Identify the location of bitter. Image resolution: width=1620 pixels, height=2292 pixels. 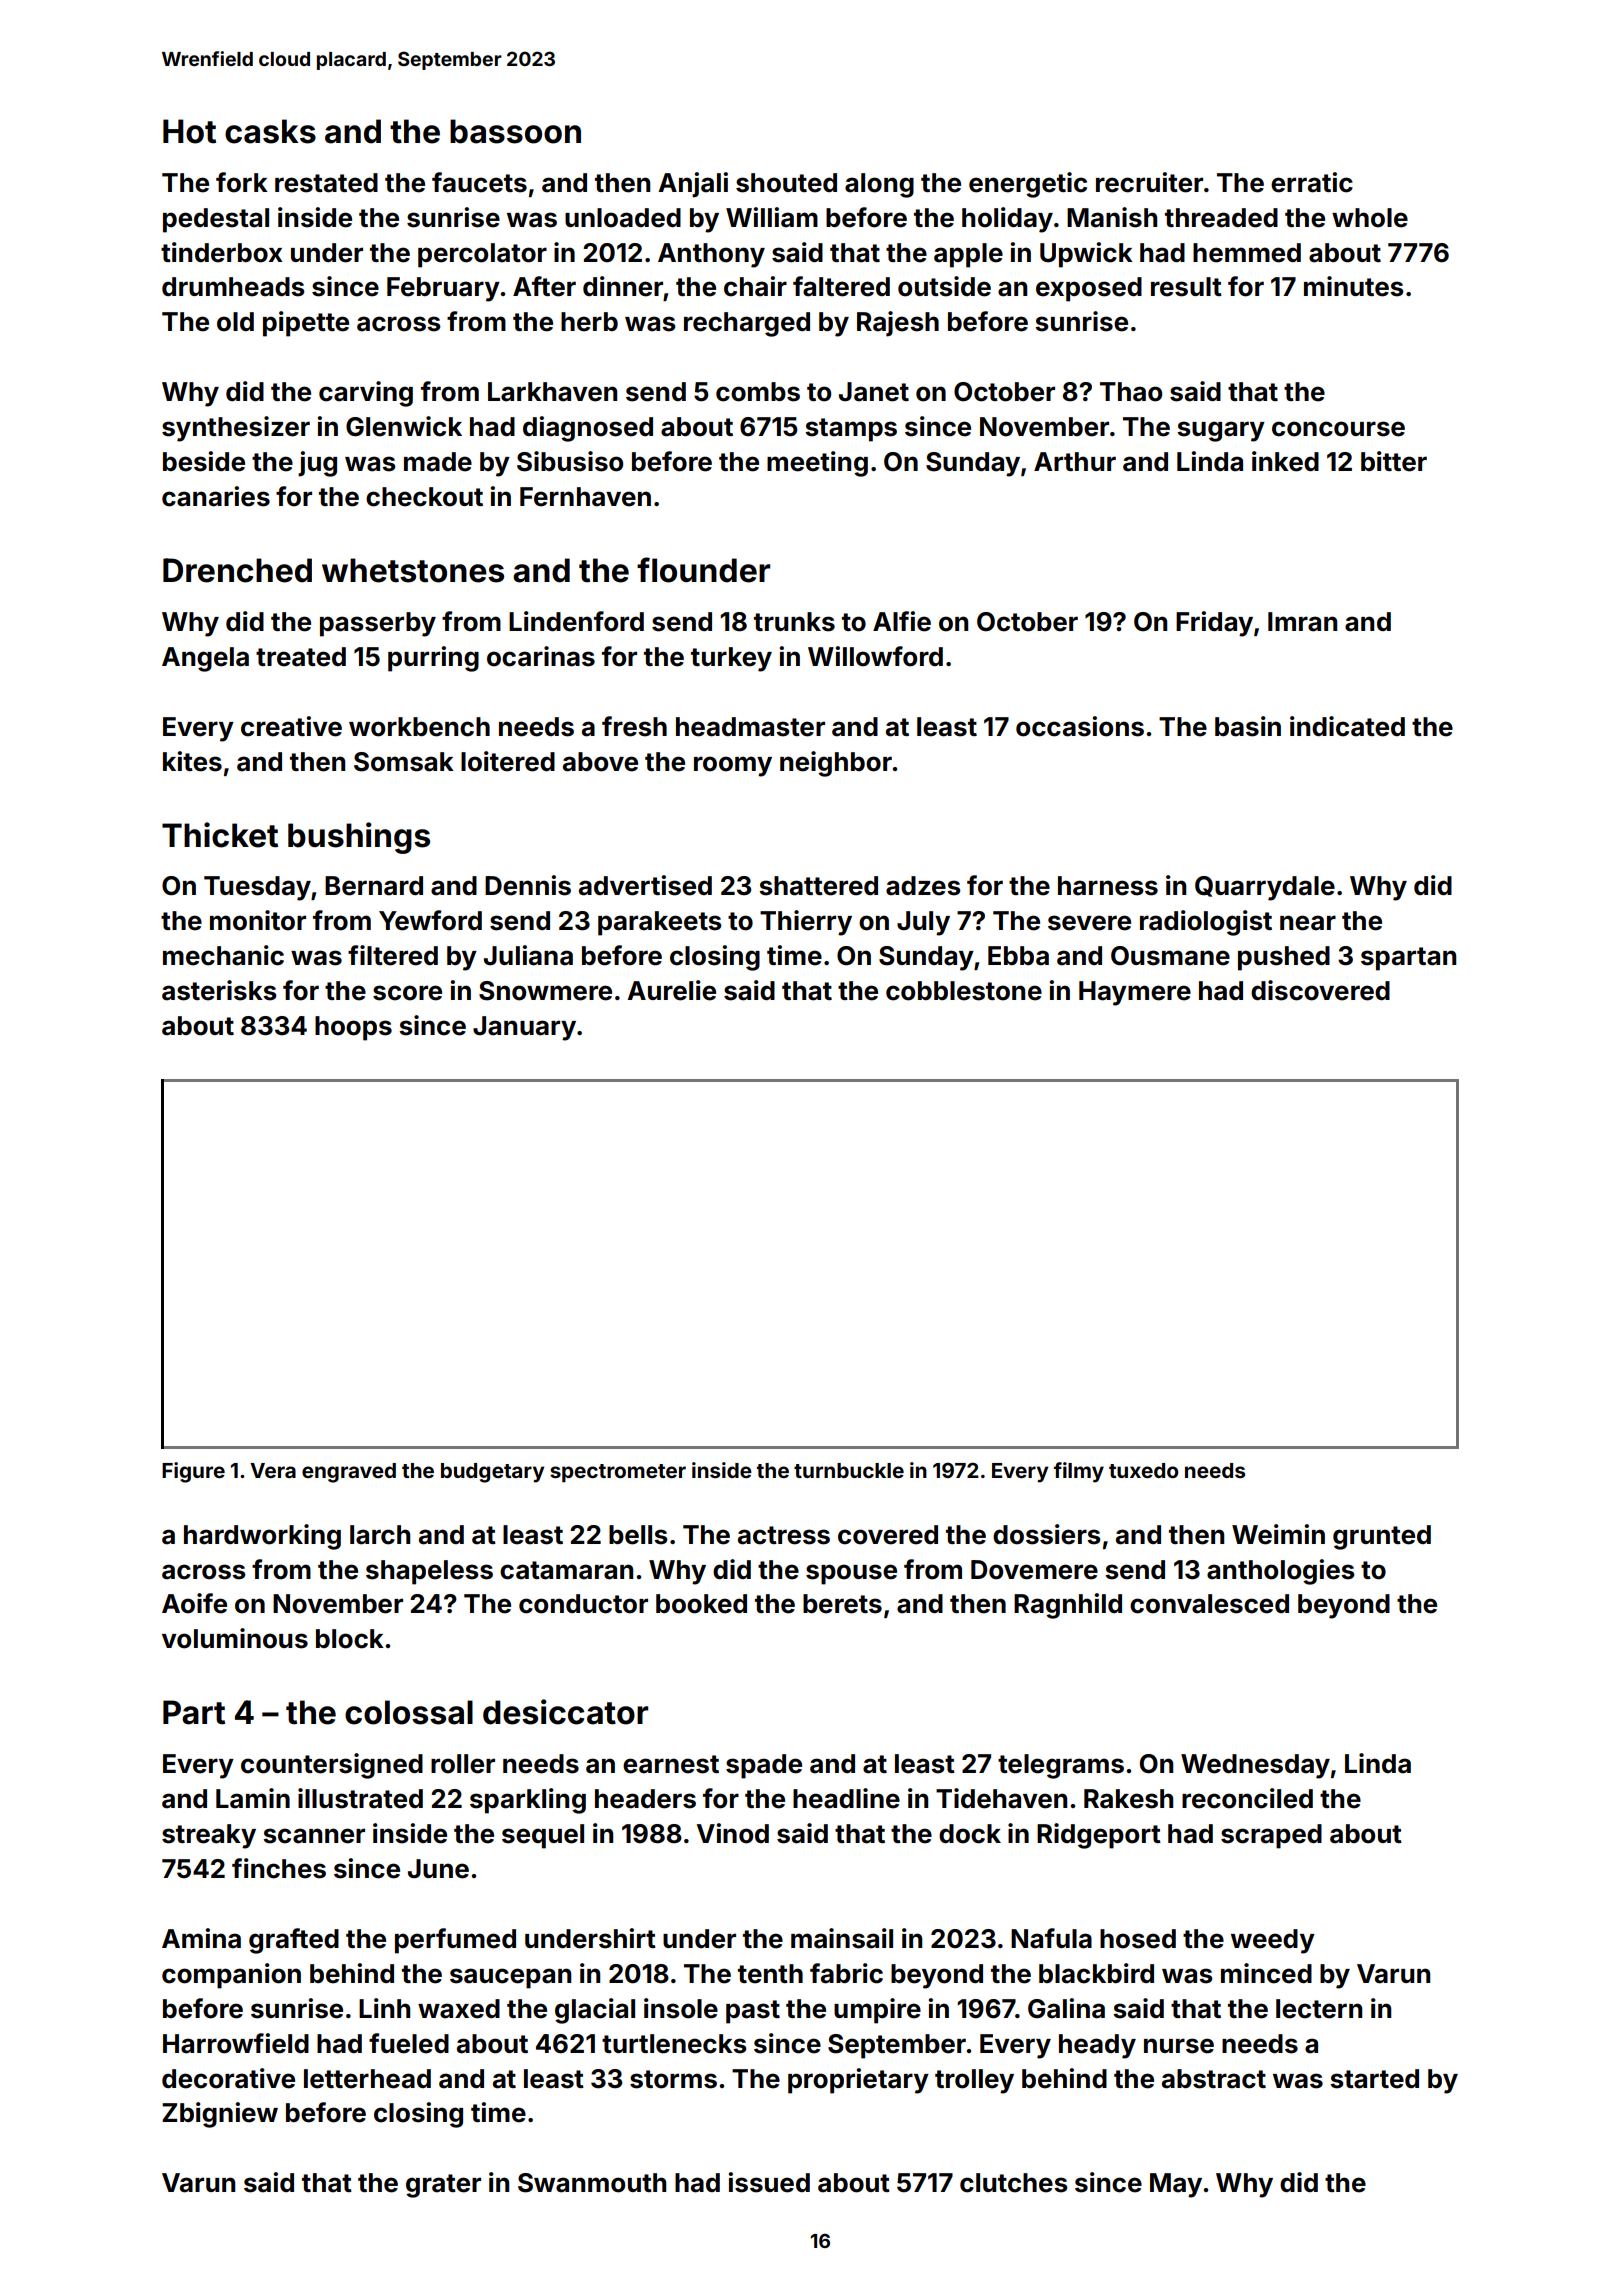
(1394, 461).
